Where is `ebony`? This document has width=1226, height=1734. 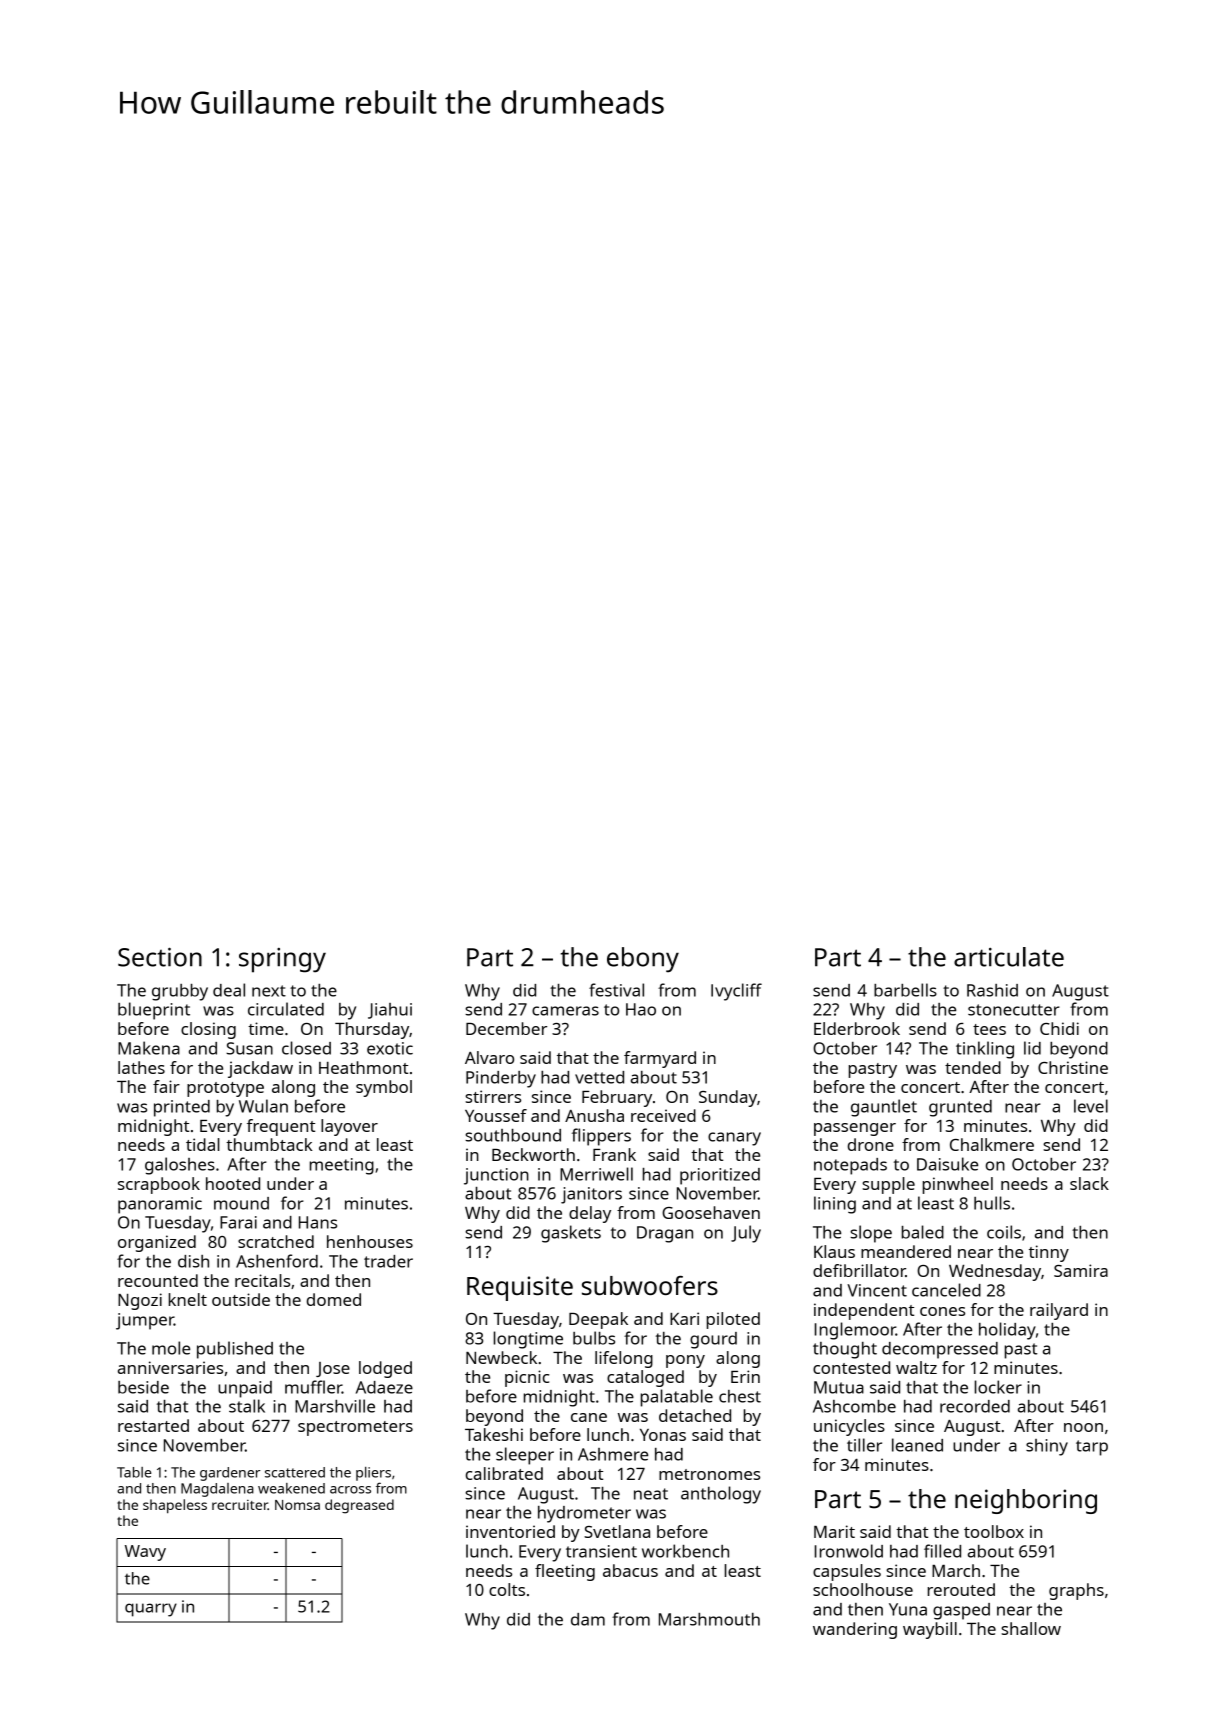 ebony is located at coordinates (643, 960).
